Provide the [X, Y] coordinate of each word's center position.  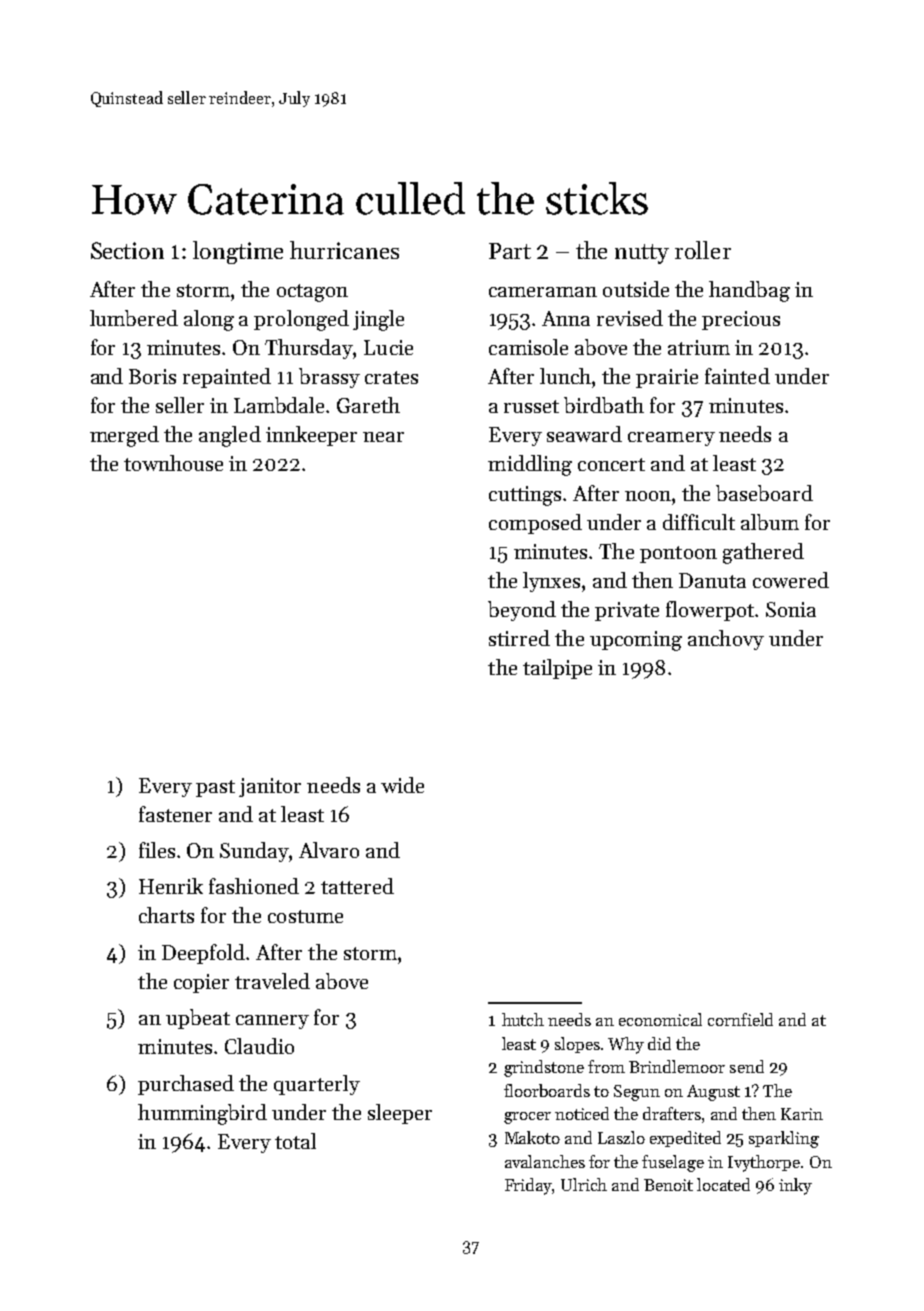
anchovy [726, 640]
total [295, 1141]
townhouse [173, 463]
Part [510, 251]
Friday [529, 1186]
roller [703, 250]
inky [795, 1186]
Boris [152, 376]
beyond [522, 611]
